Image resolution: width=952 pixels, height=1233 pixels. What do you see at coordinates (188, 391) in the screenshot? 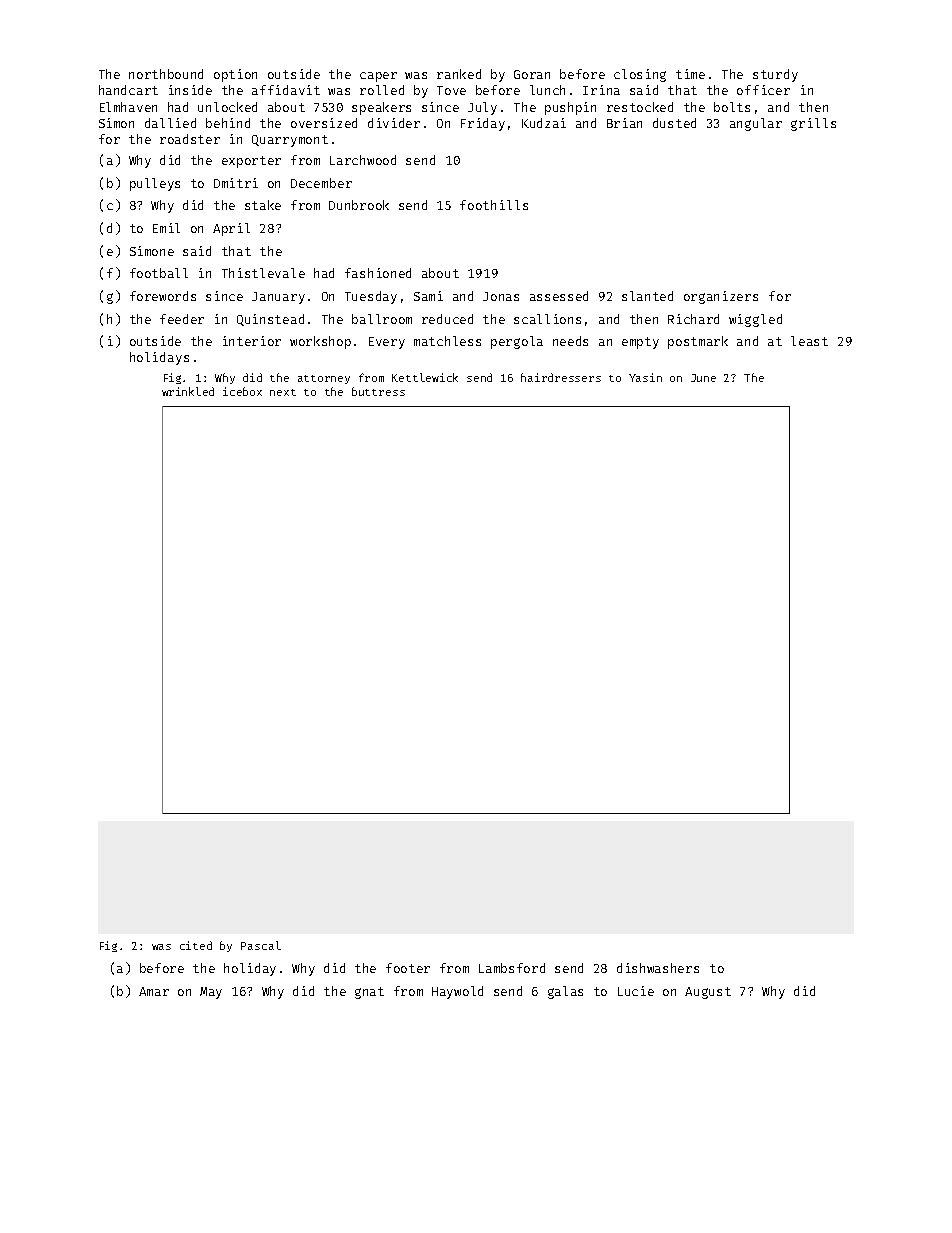
I see `wrinkled` at bounding box center [188, 391].
